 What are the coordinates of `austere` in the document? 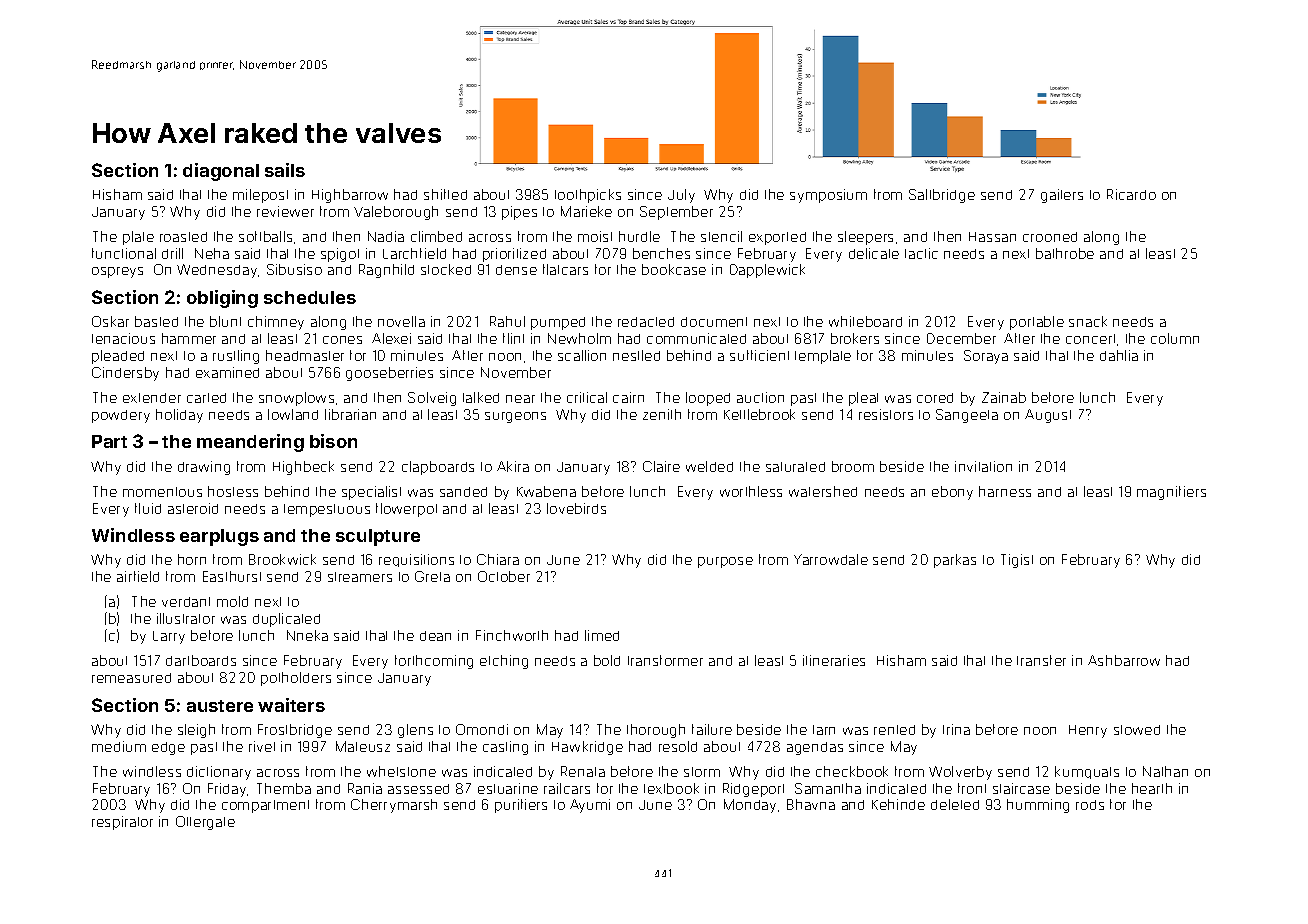 It's located at (220, 706).
